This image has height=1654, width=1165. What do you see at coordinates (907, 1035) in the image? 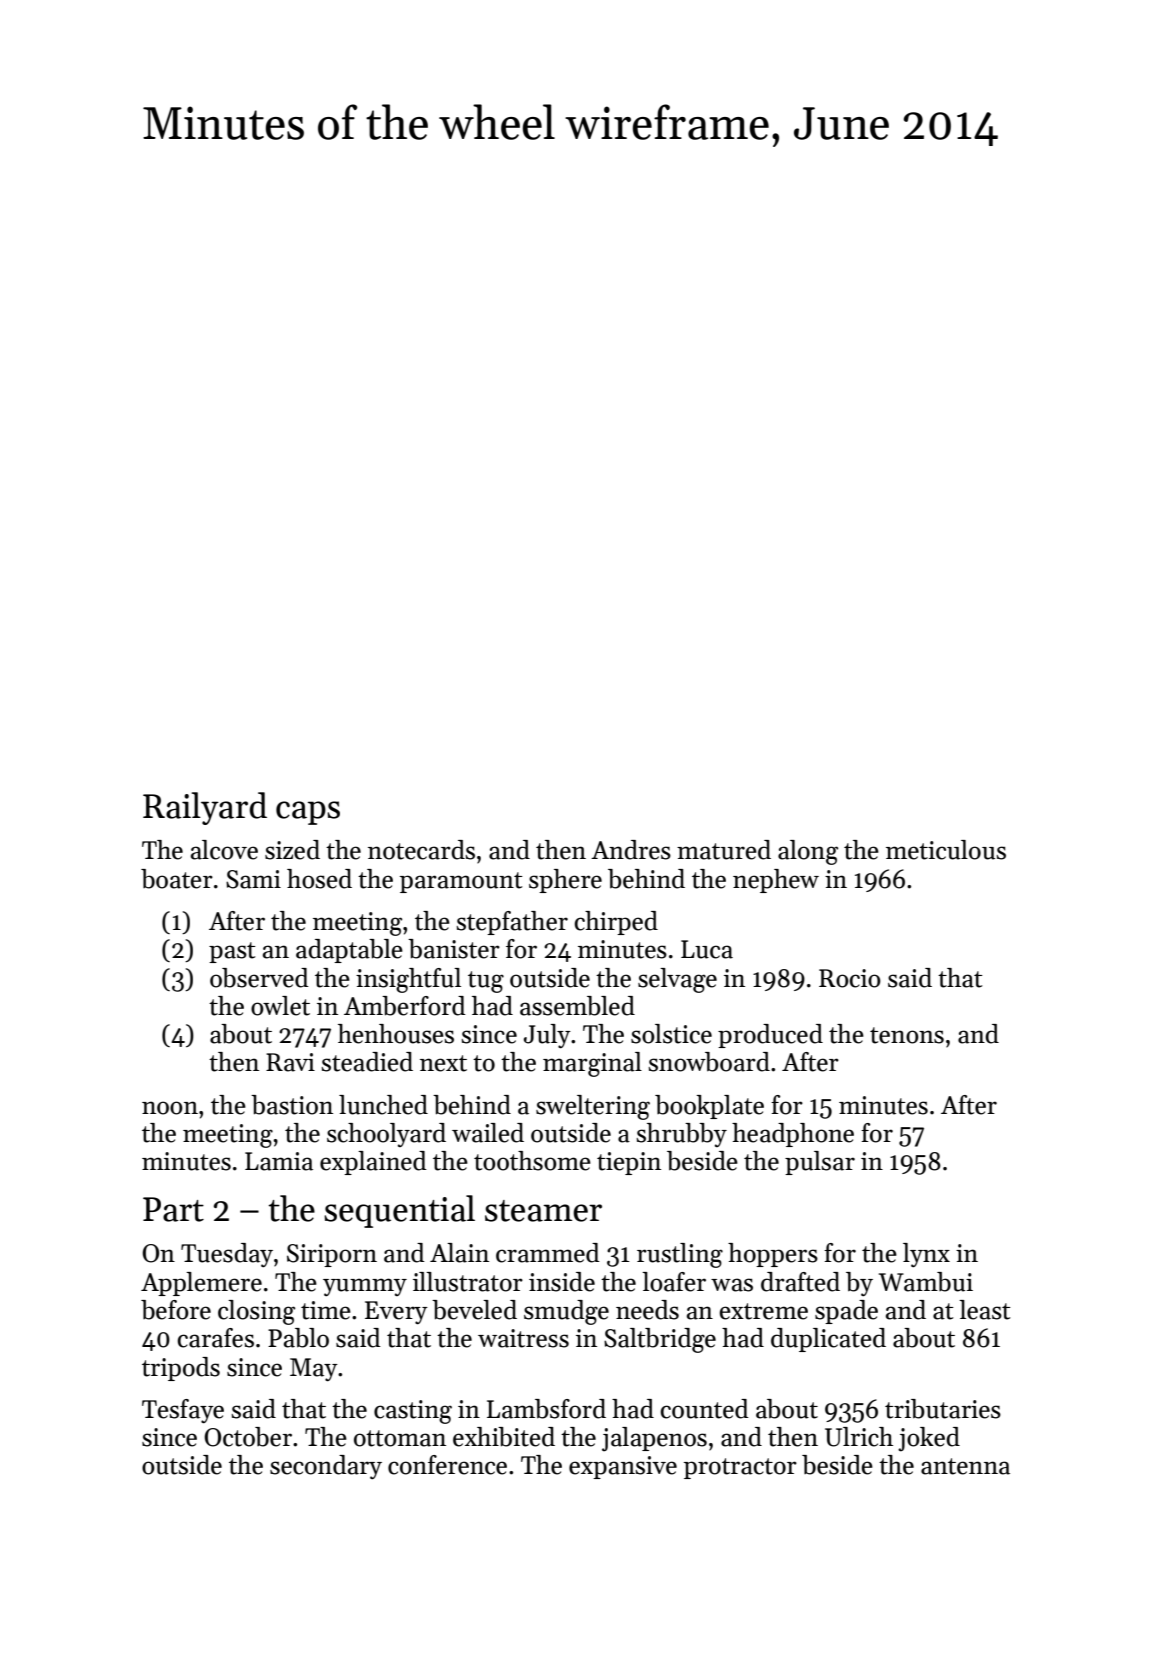
I see `tenons` at bounding box center [907, 1035].
